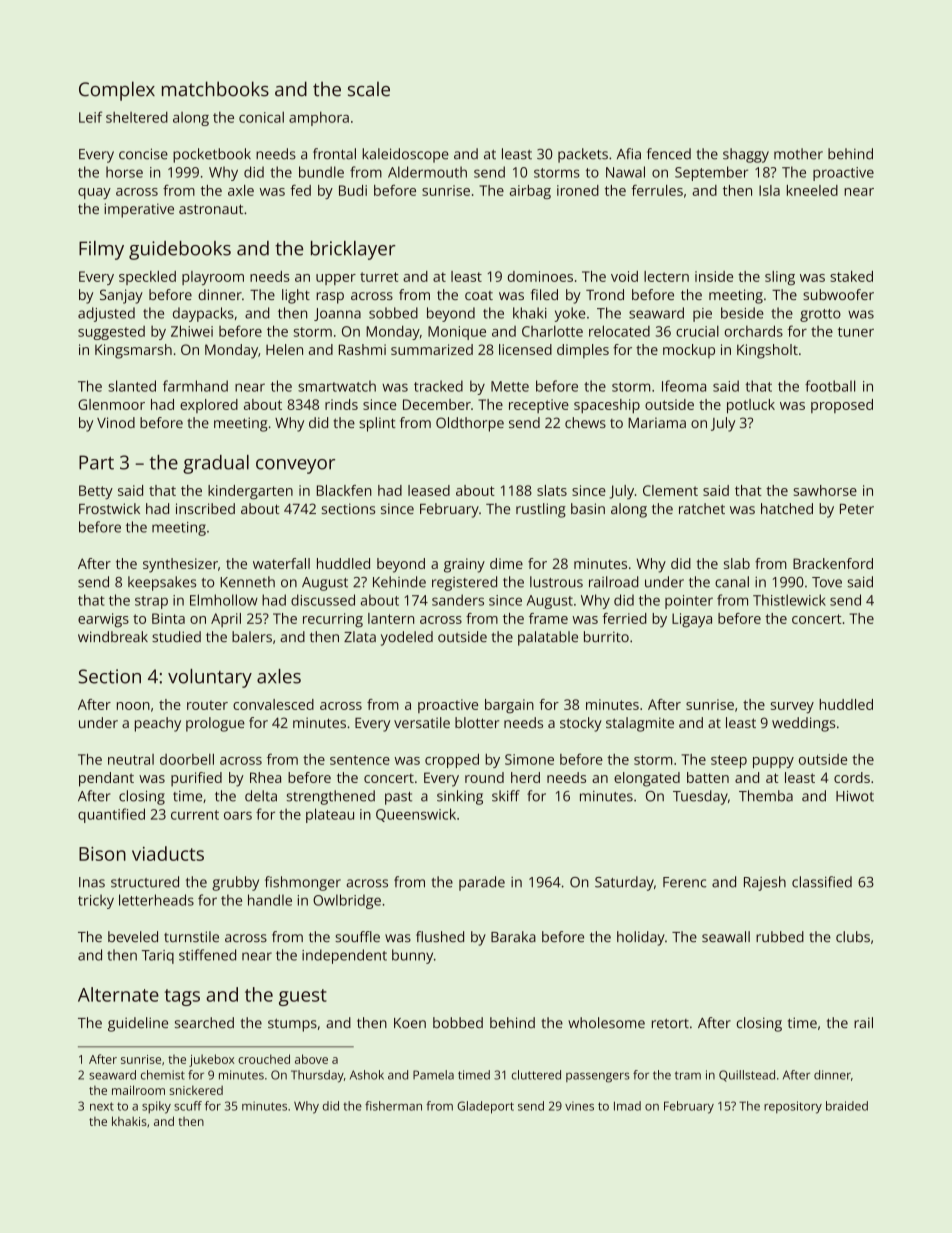 This page has width=952, height=1233. What do you see at coordinates (96, 462) in the page?
I see `Part` at bounding box center [96, 462].
